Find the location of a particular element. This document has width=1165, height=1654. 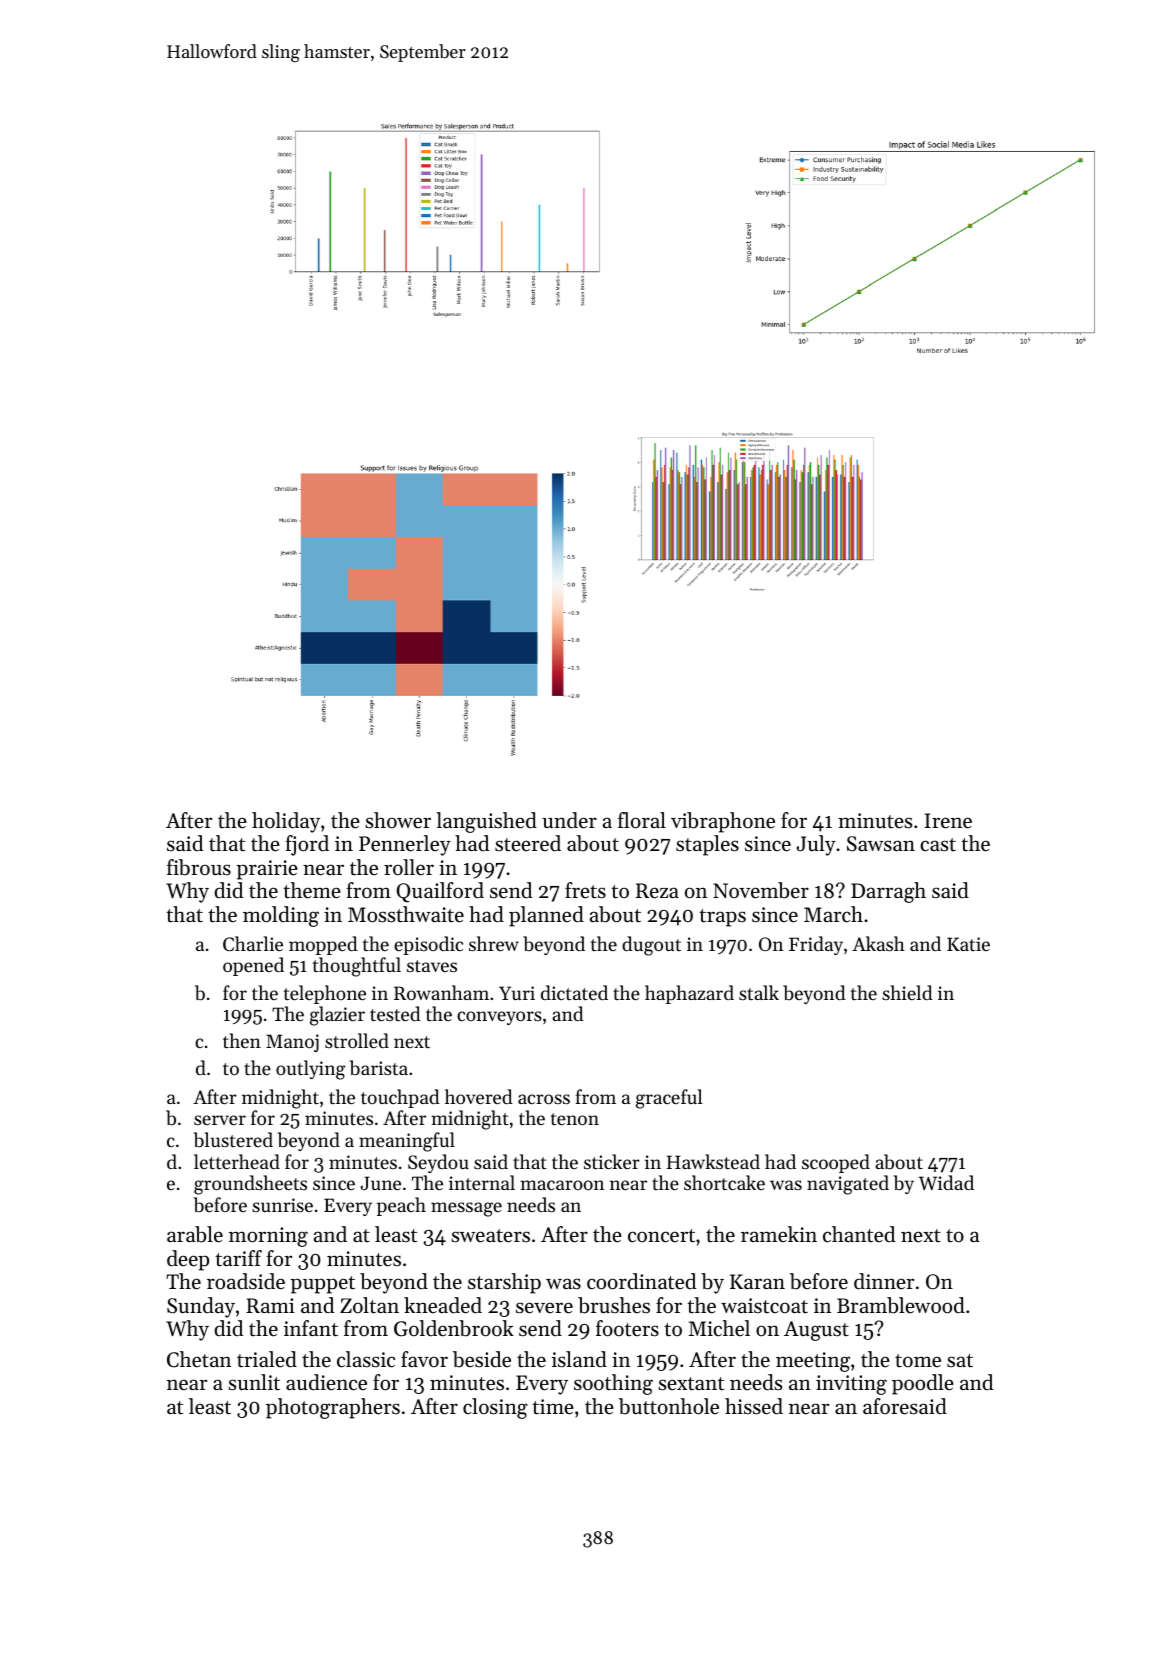

sweaters is located at coordinates (490, 1236).
